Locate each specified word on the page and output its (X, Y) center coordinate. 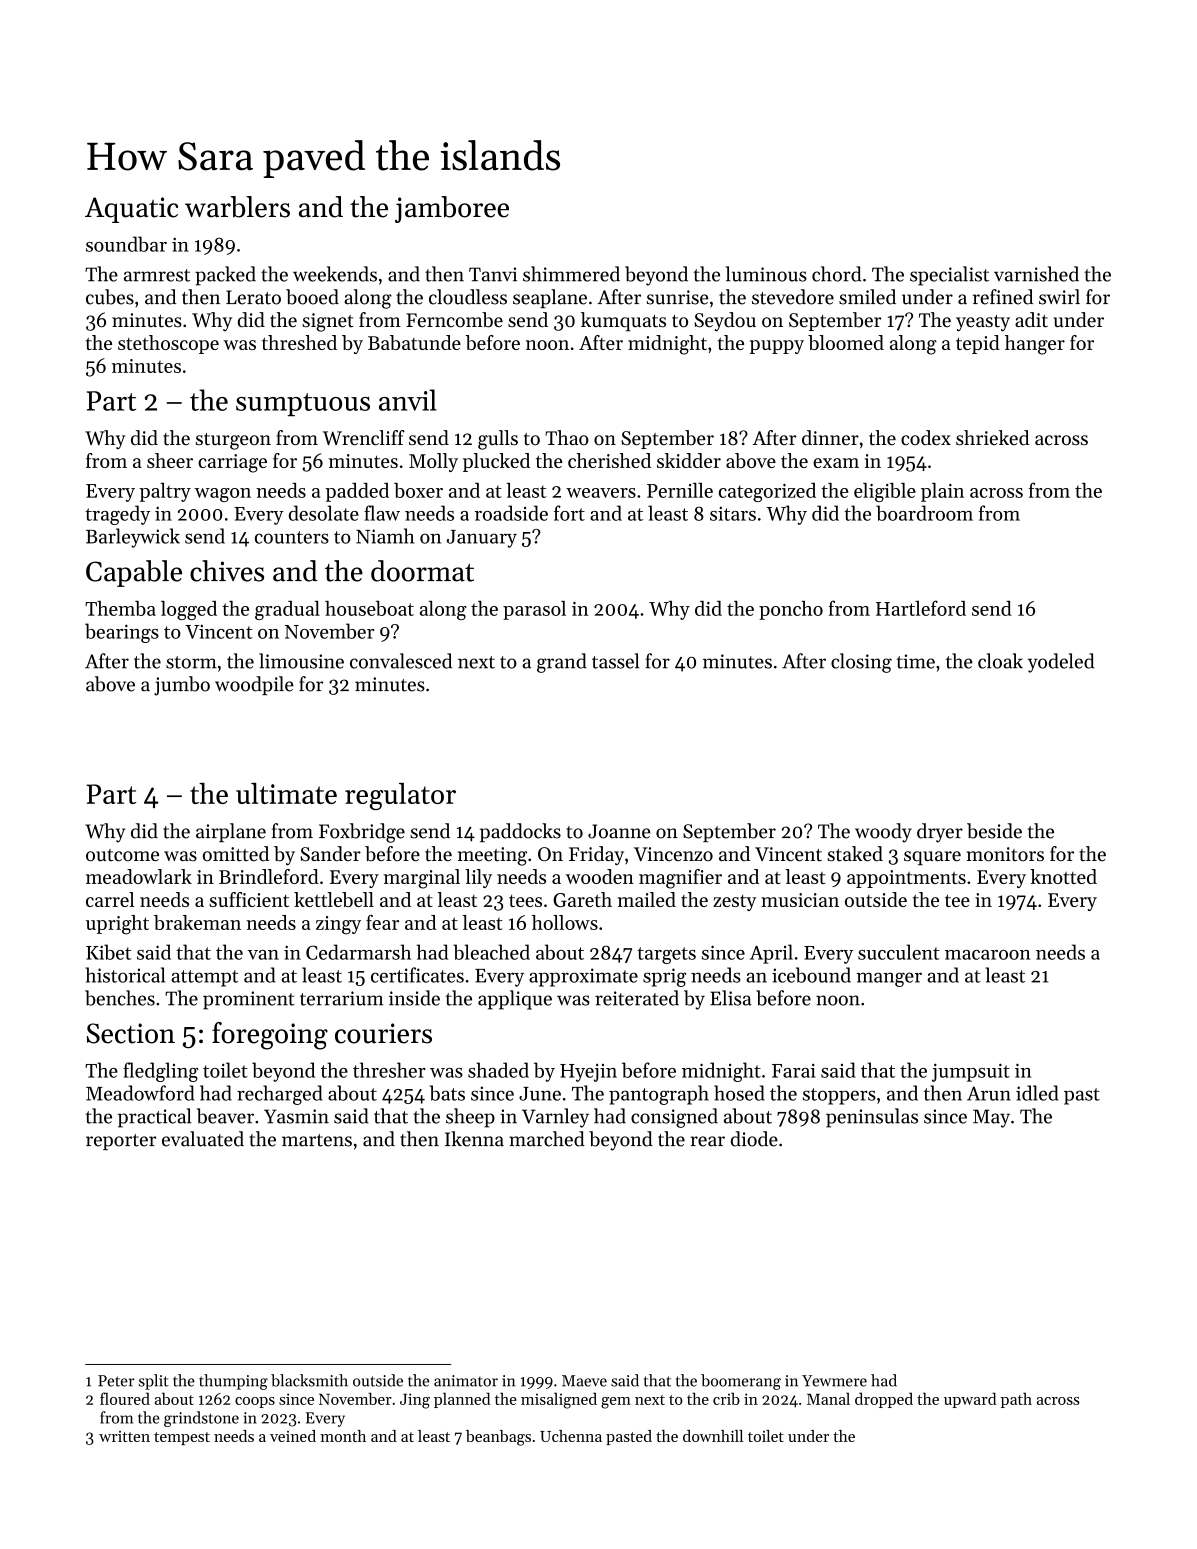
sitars (733, 514)
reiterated (637, 998)
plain (942, 492)
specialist (949, 276)
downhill (713, 1436)
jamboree (452, 209)
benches (120, 998)
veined (293, 1436)
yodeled (1061, 663)
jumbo (182, 686)
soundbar (126, 244)
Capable (134, 573)
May (991, 1118)
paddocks (520, 832)
